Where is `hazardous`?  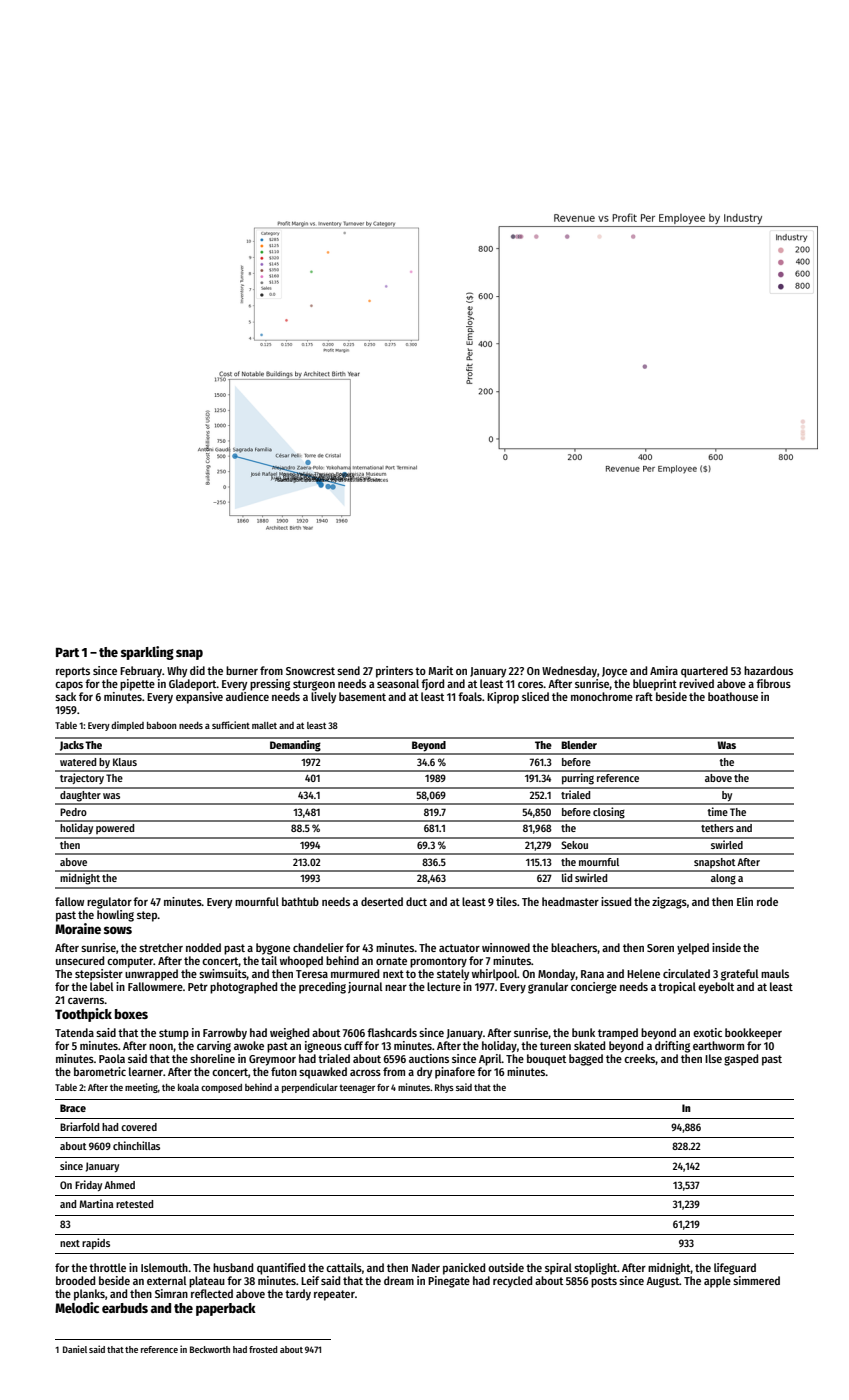
hazardous is located at coordinates (768, 670).
